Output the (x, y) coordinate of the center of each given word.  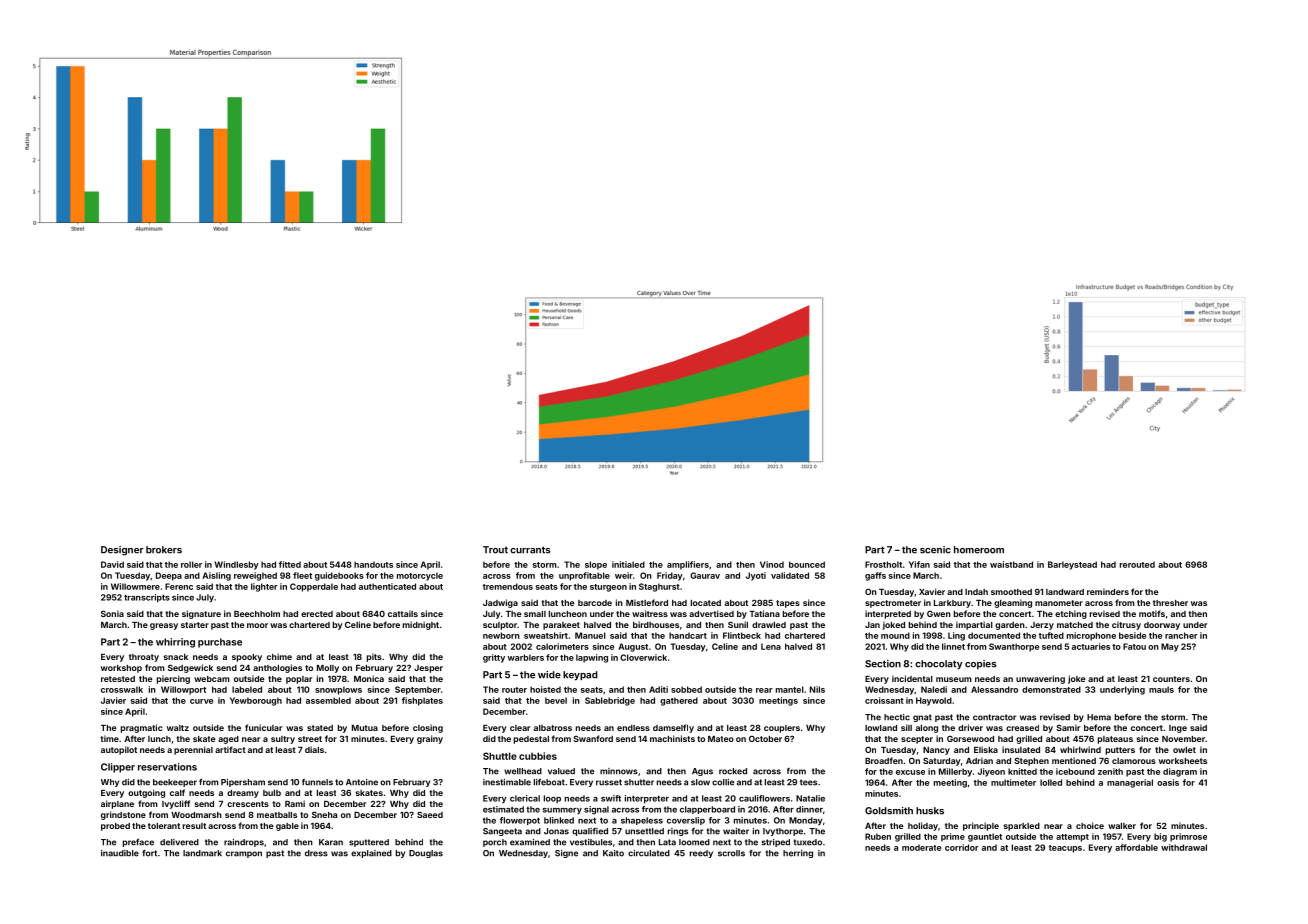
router (514, 690)
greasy (164, 626)
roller (191, 564)
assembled (328, 700)
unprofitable (584, 576)
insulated (1021, 749)
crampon (244, 854)
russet (609, 782)
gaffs (875, 576)
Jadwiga (500, 603)
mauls (1161, 689)
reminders (1108, 591)
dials (314, 749)
